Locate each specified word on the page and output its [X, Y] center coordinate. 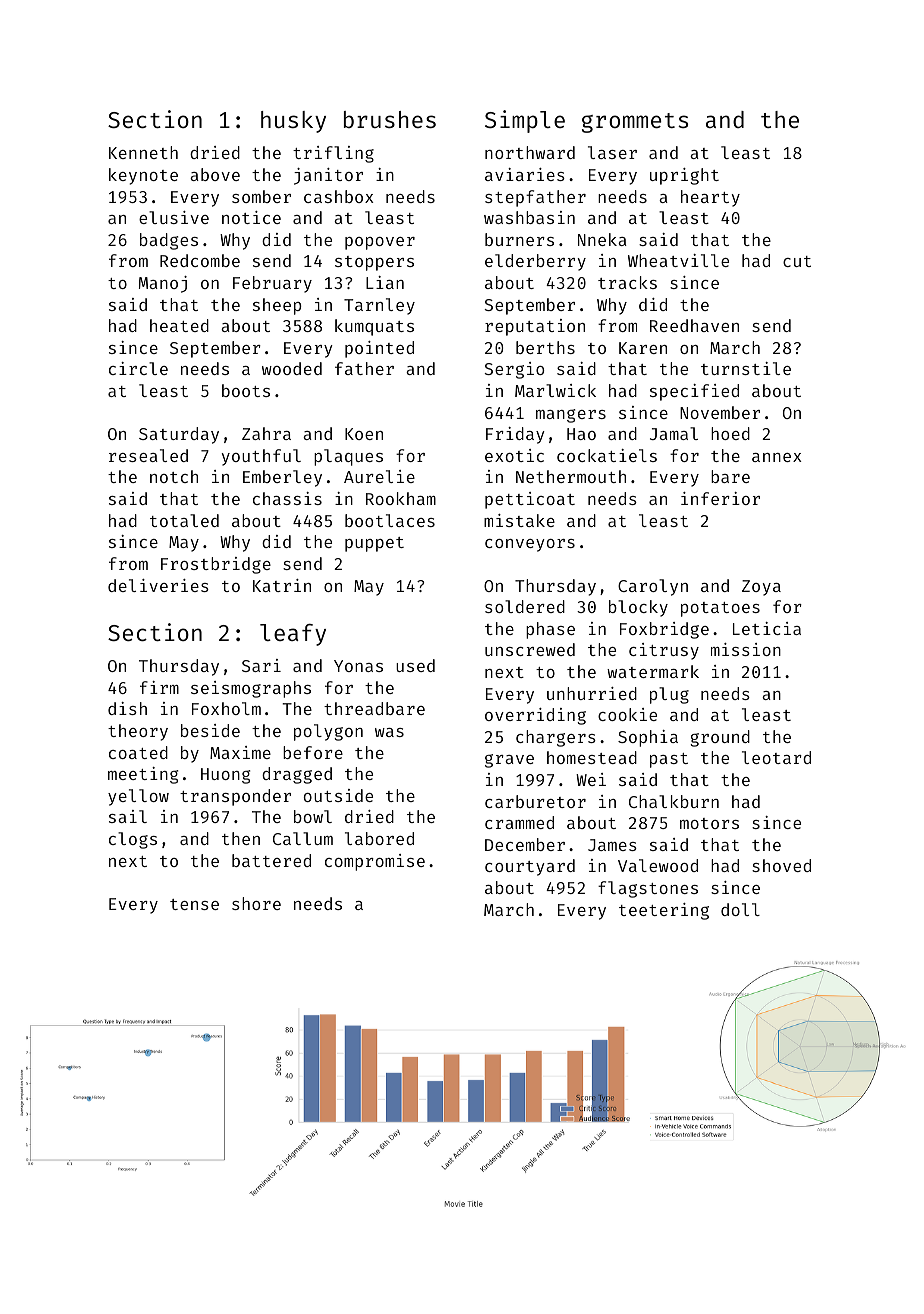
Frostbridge [216, 565]
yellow [138, 797]
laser [612, 152]
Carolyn [653, 587]
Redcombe [200, 260]
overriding [535, 716]
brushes [390, 119]
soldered [525, 606]
